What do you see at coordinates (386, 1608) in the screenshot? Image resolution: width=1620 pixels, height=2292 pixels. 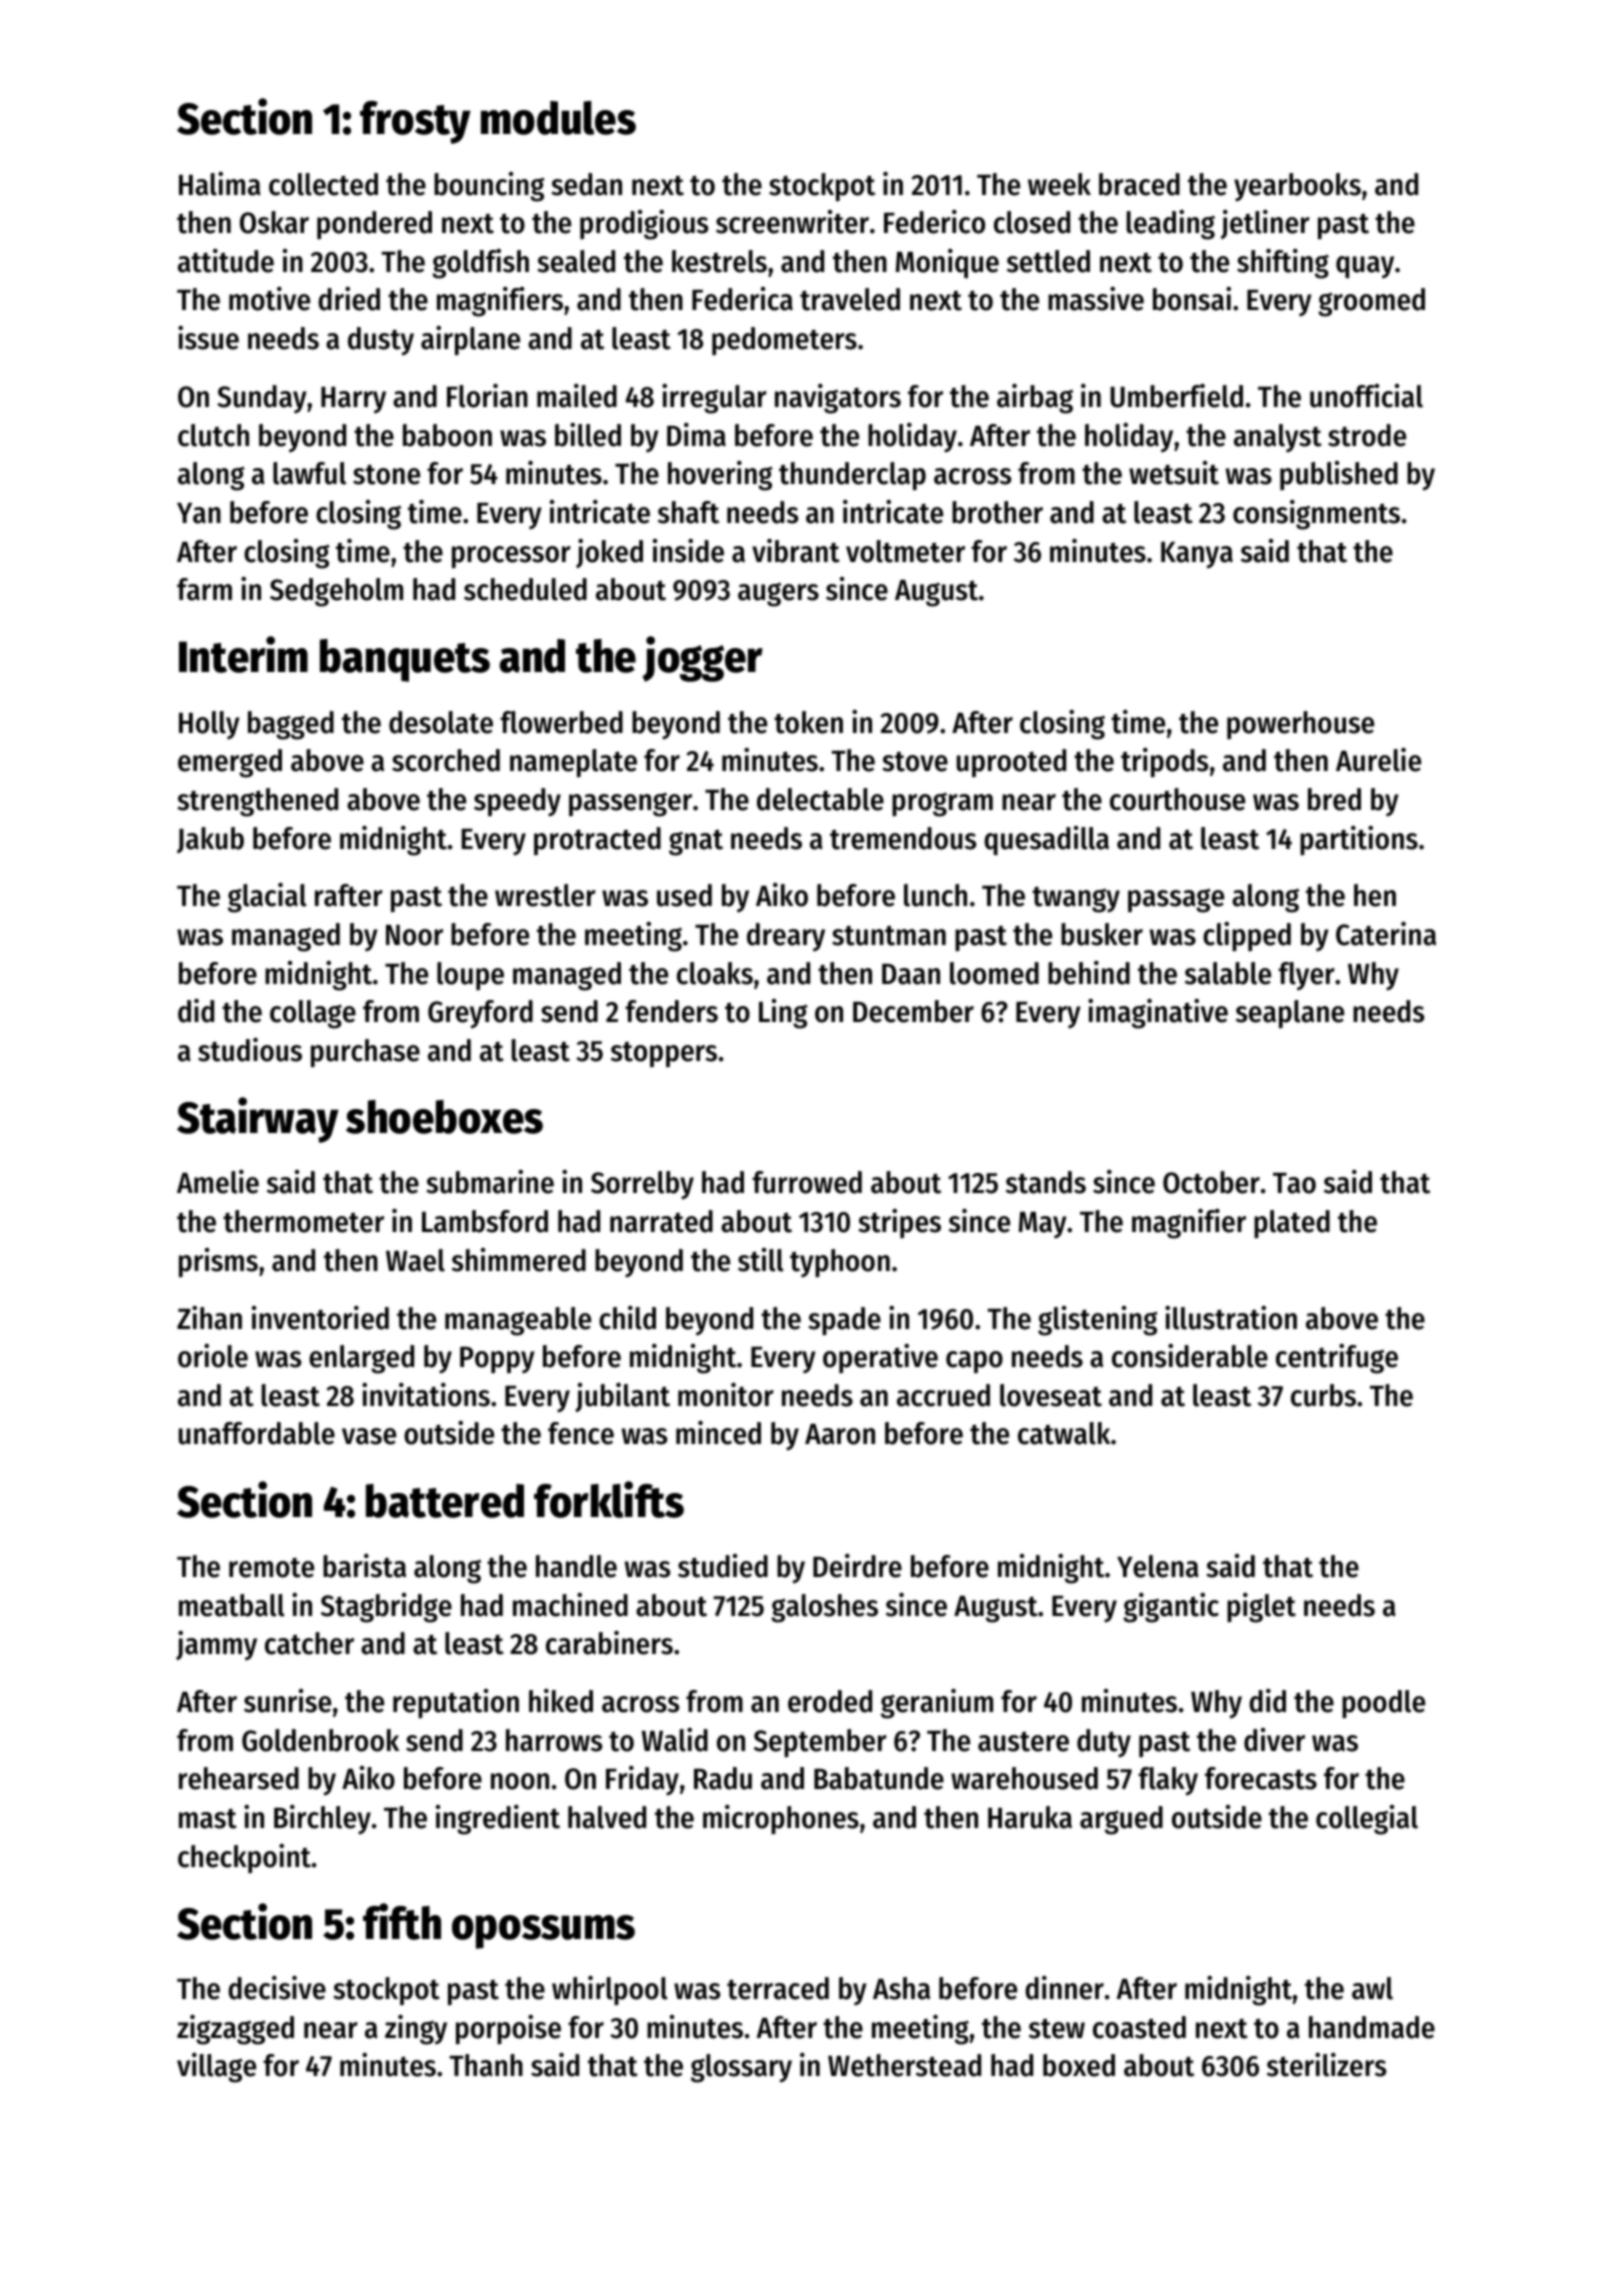 I see `Stagbridge` at bounding box center [386, 1608].
